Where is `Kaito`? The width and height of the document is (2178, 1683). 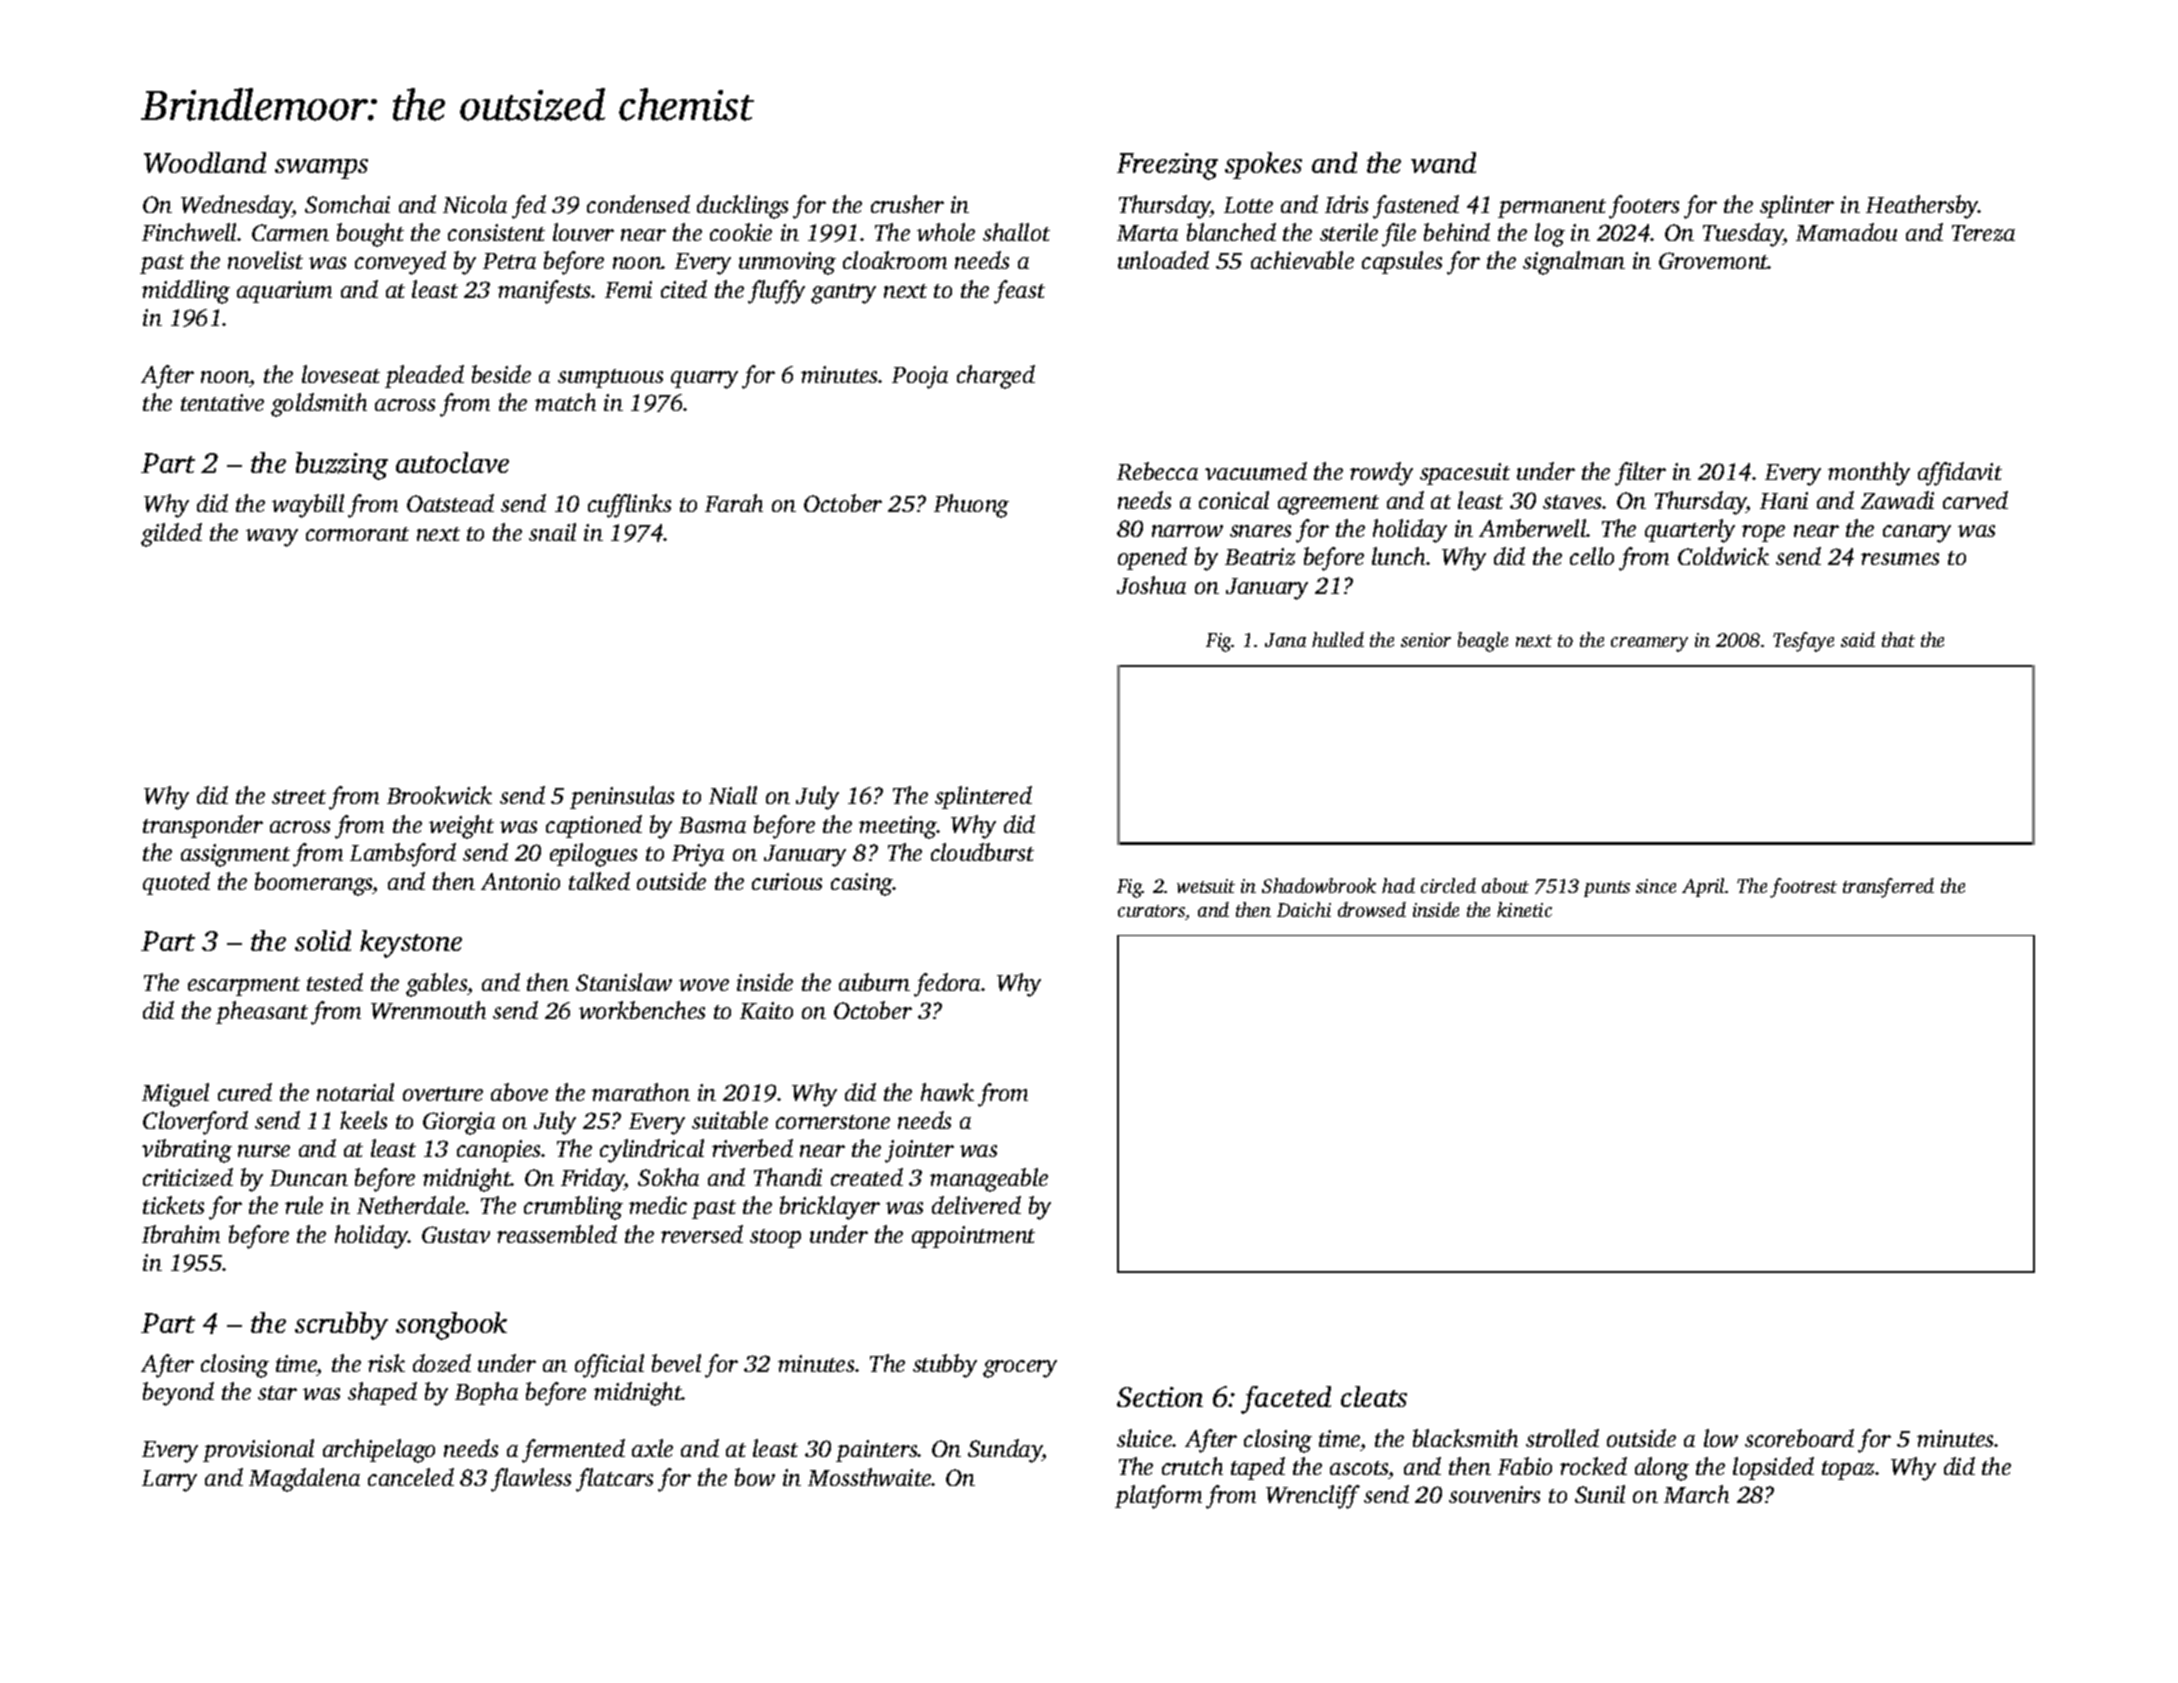
Kaito is located at coordinates (766, 1010).
